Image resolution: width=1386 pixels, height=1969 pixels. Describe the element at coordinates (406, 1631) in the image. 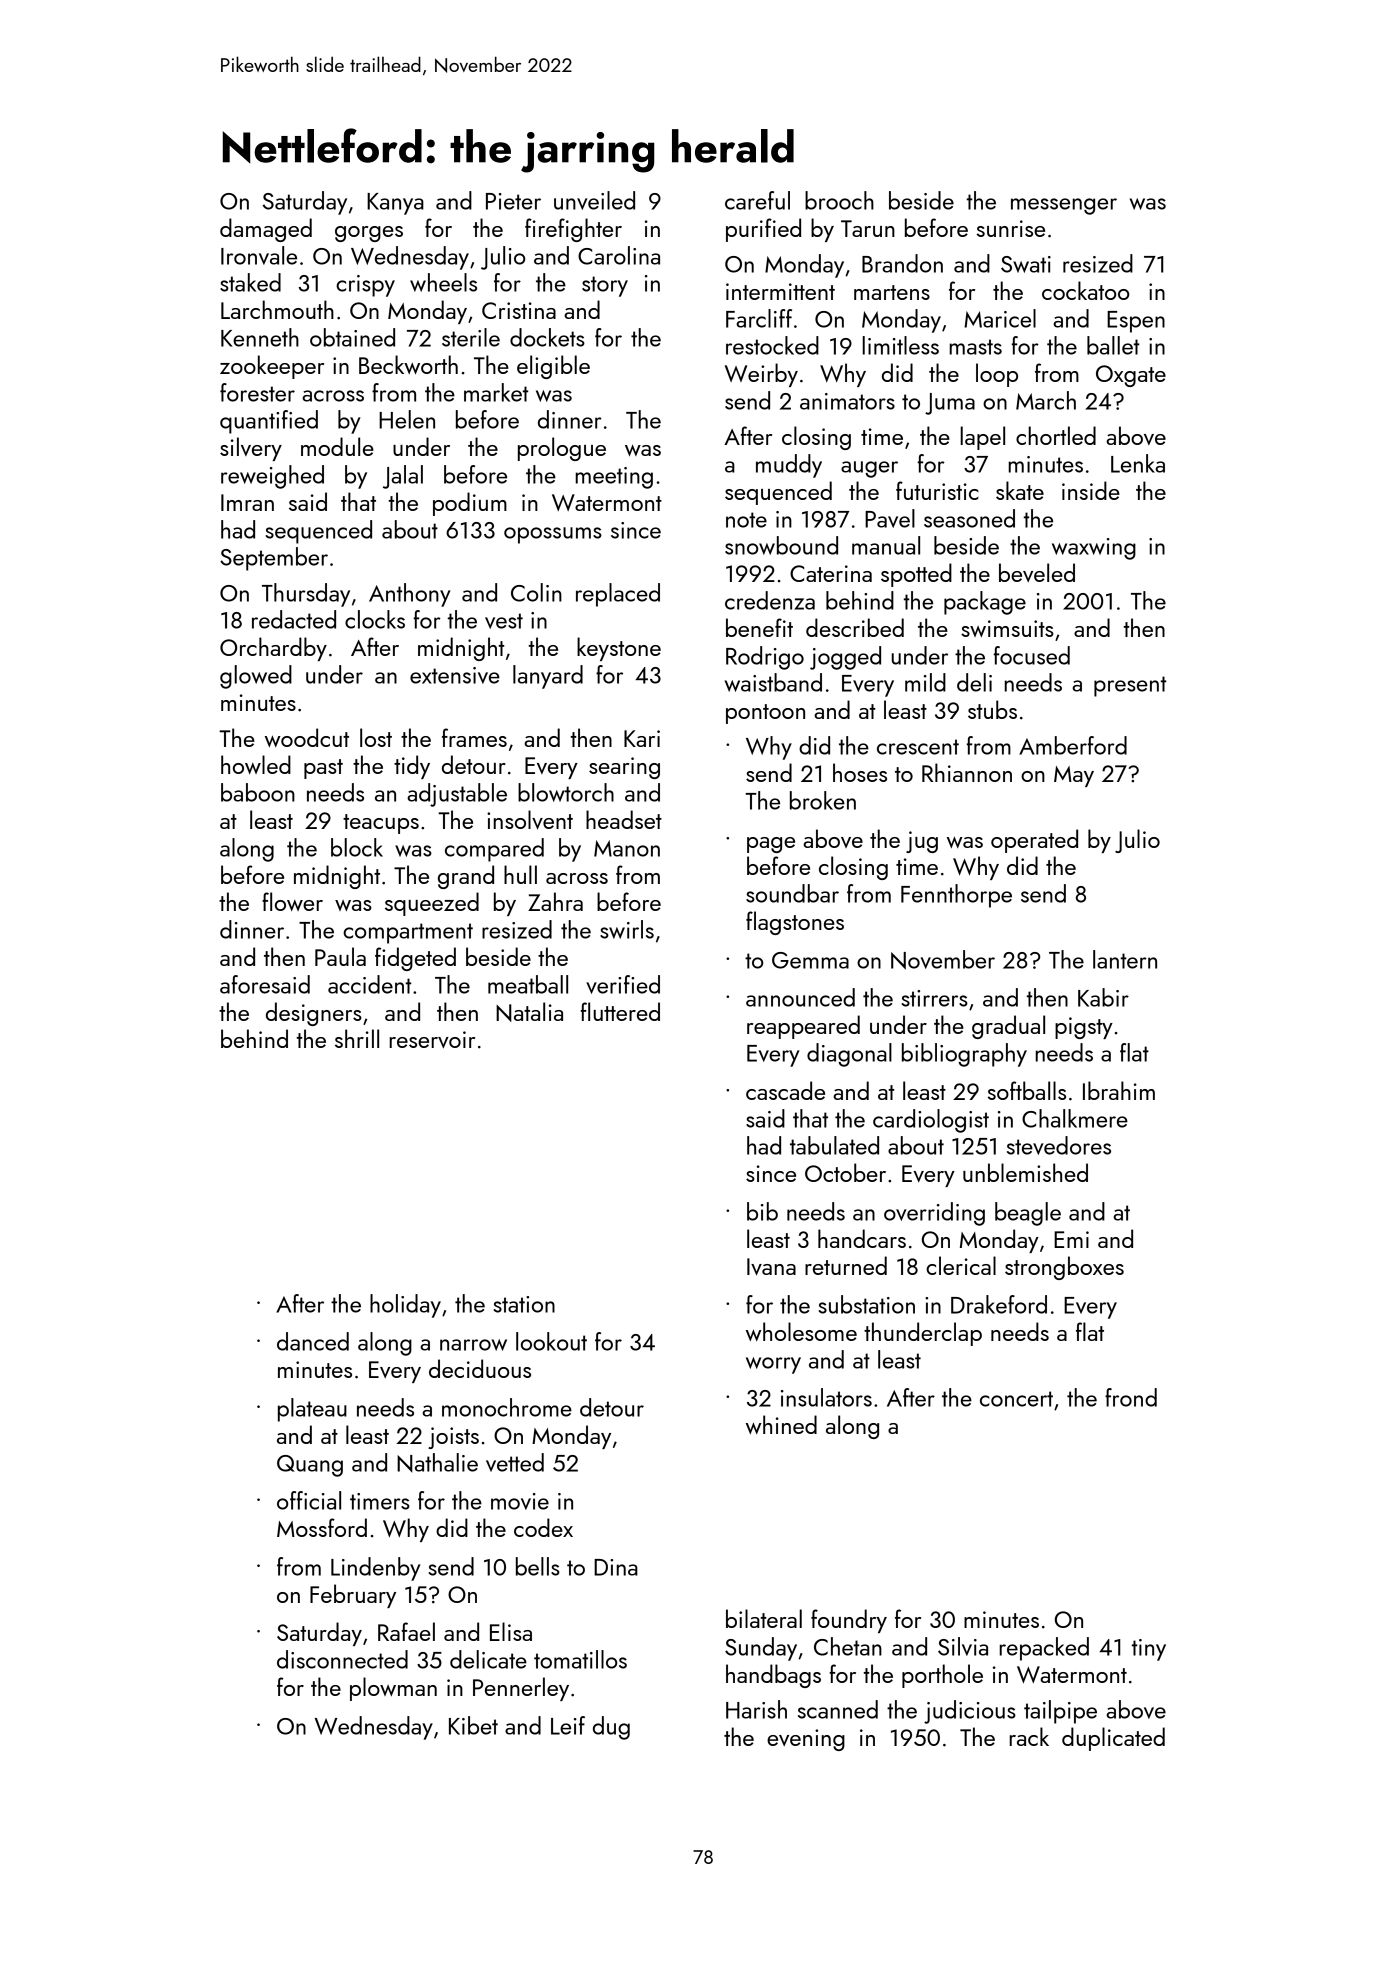

I see `Rafael` at that location.
